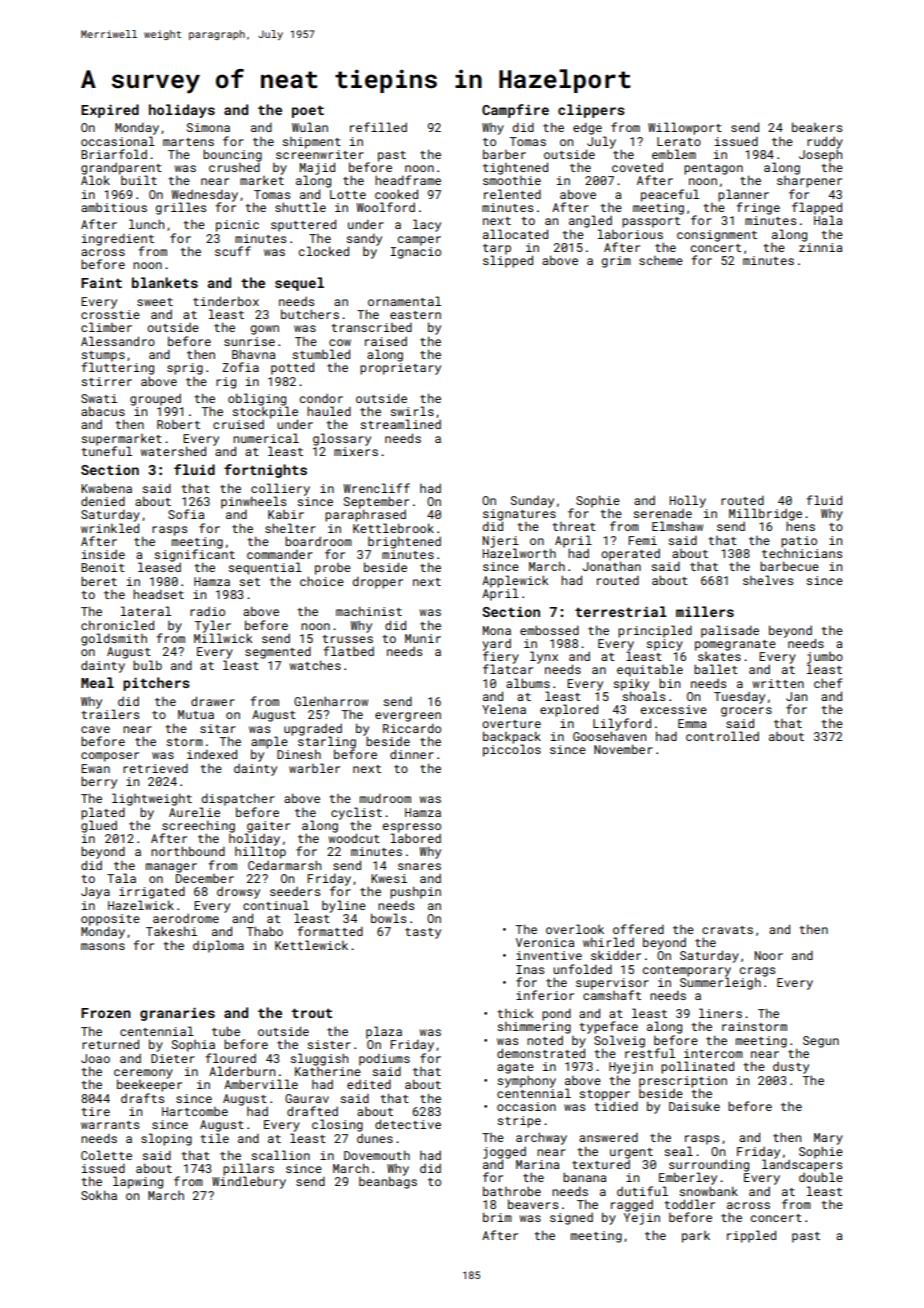 Image resolution: width=924 pixels, height=1308 pixels. I want to click on dispatcher, so click(238, 799).
